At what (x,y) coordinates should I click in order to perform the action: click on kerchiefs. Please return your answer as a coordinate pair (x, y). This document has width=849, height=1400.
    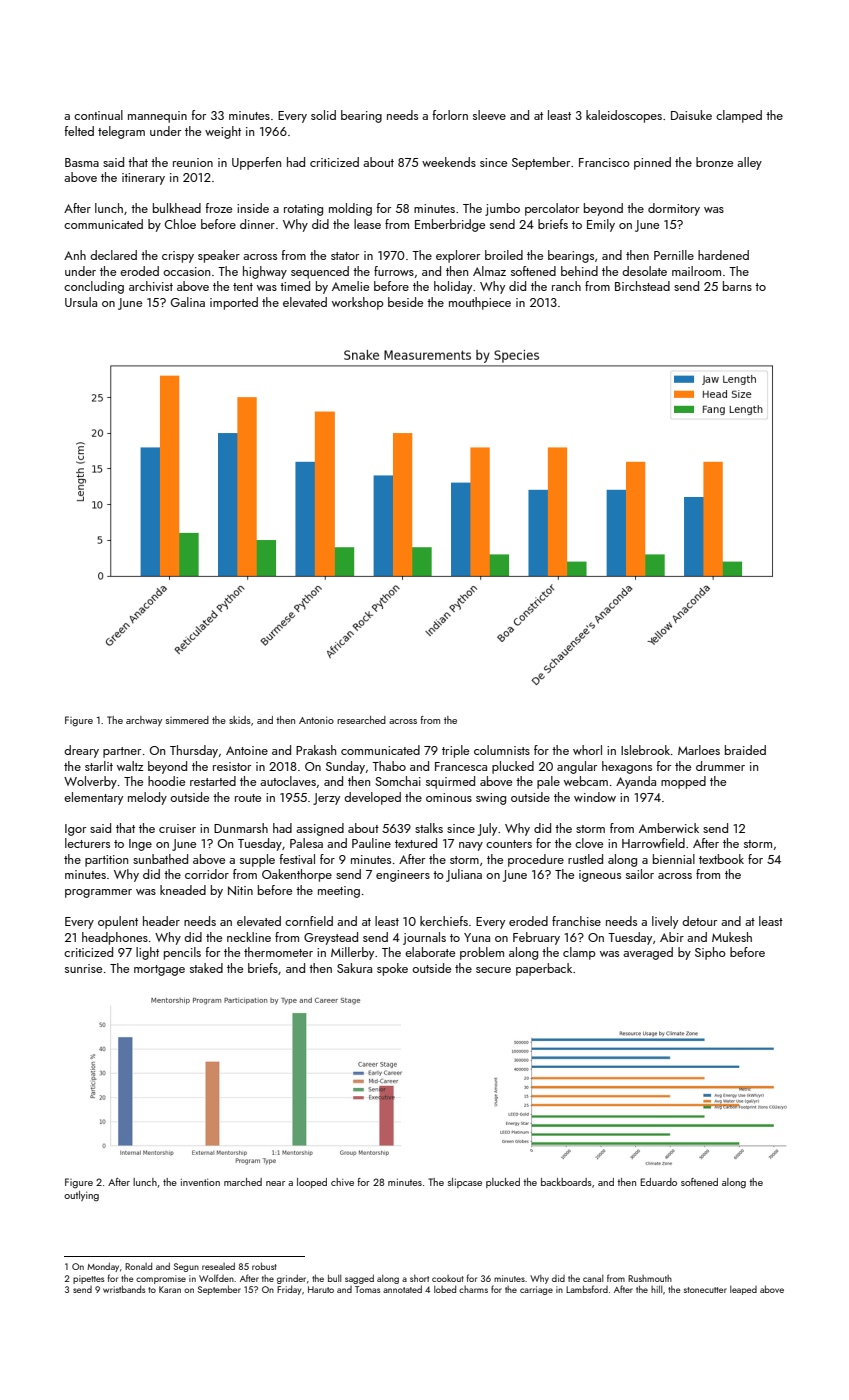
    Looking at the image, I should click on (444, 921).
